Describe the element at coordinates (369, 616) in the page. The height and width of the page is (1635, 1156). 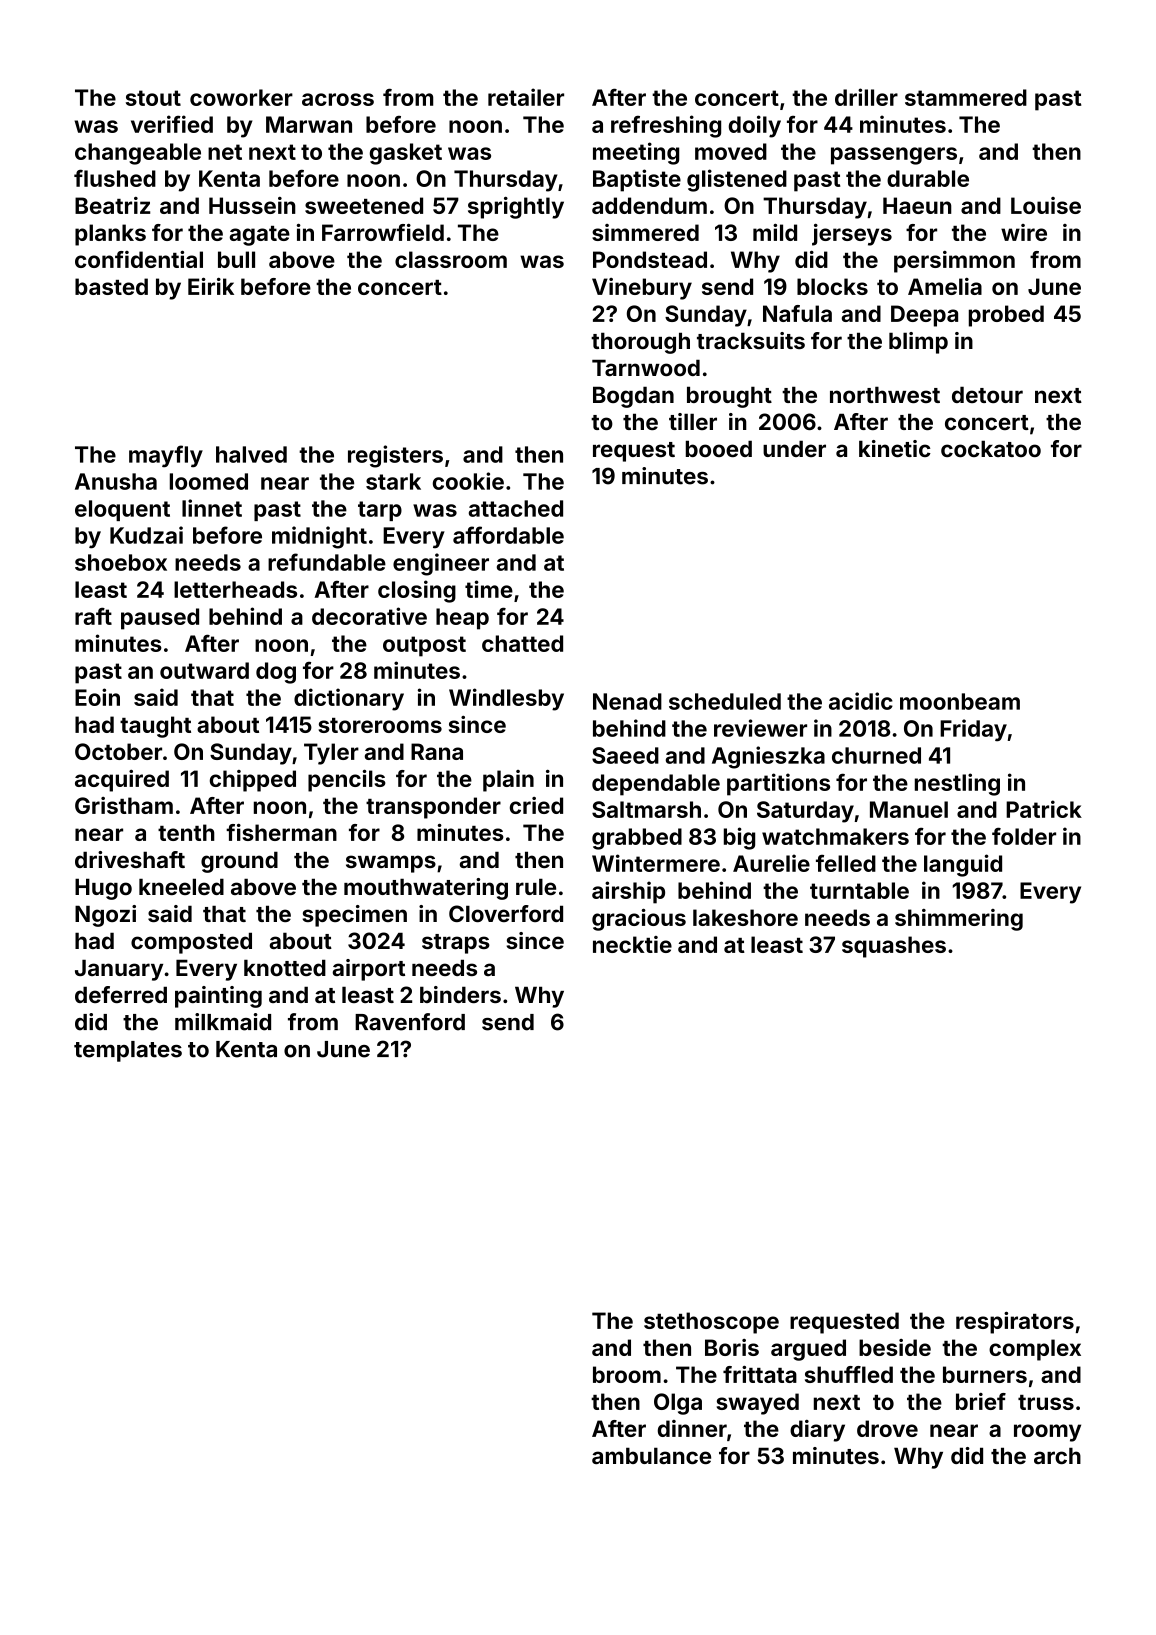
I see `decorative` at that location.
